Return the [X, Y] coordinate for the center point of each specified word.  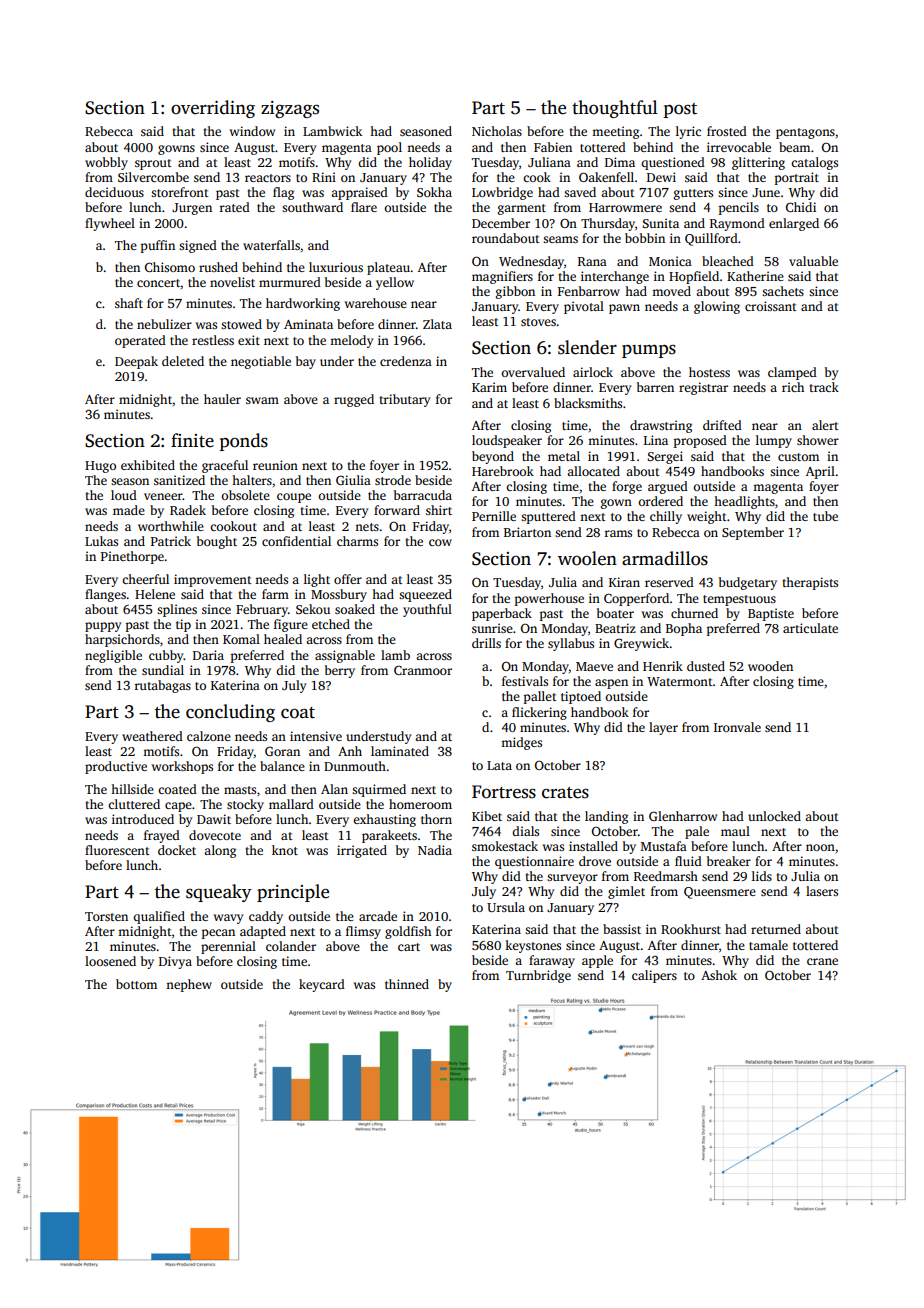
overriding [213, 109]
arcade [378, 916]
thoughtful [615, 109]
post [680, 110]
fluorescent [117, 850]
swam [262, 400]
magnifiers [502, 277]
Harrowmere [625, 207]
